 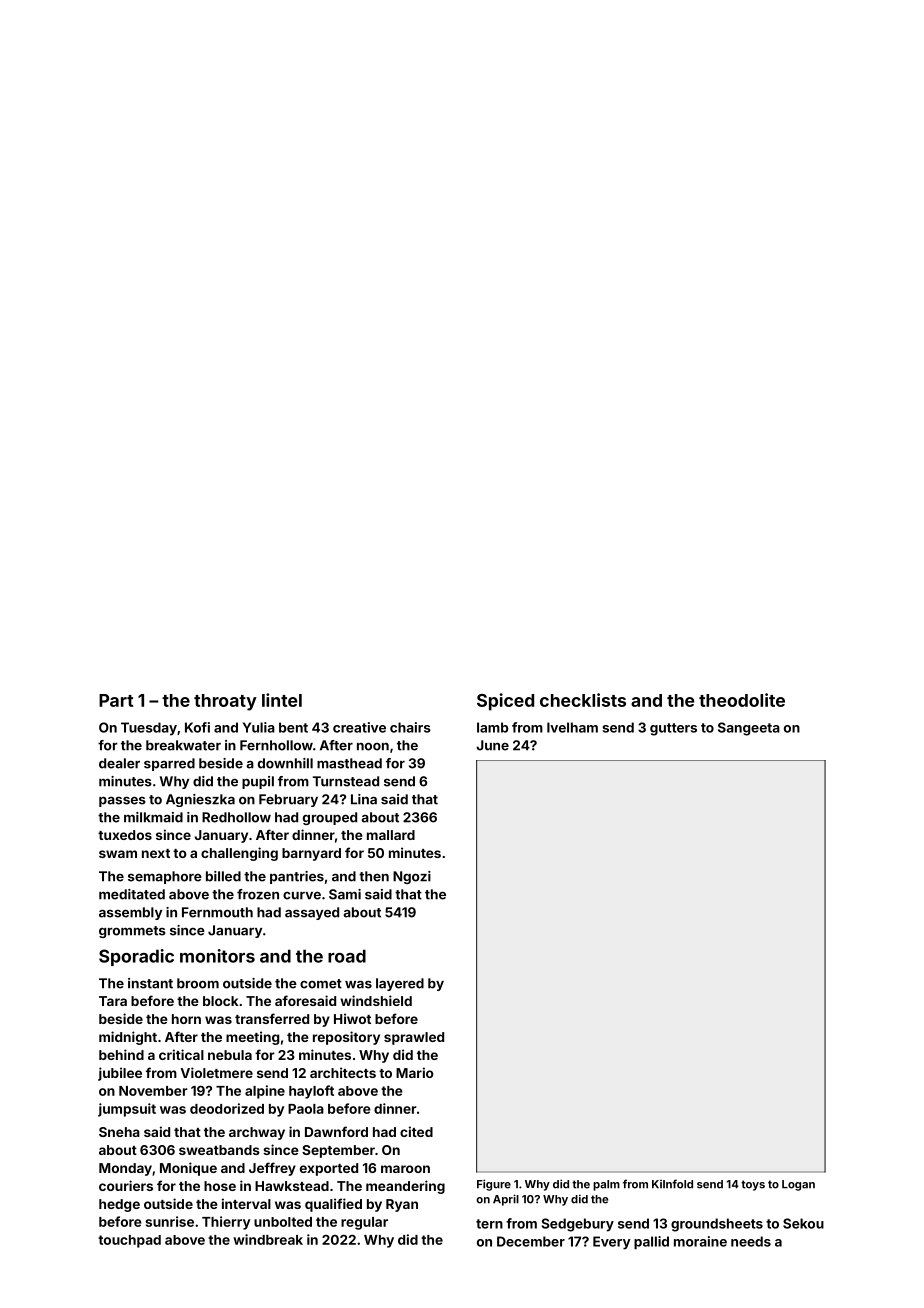 What do you see at coordinates (374, 876) in the image?
I see `then` at bounding box center [374, 876].
